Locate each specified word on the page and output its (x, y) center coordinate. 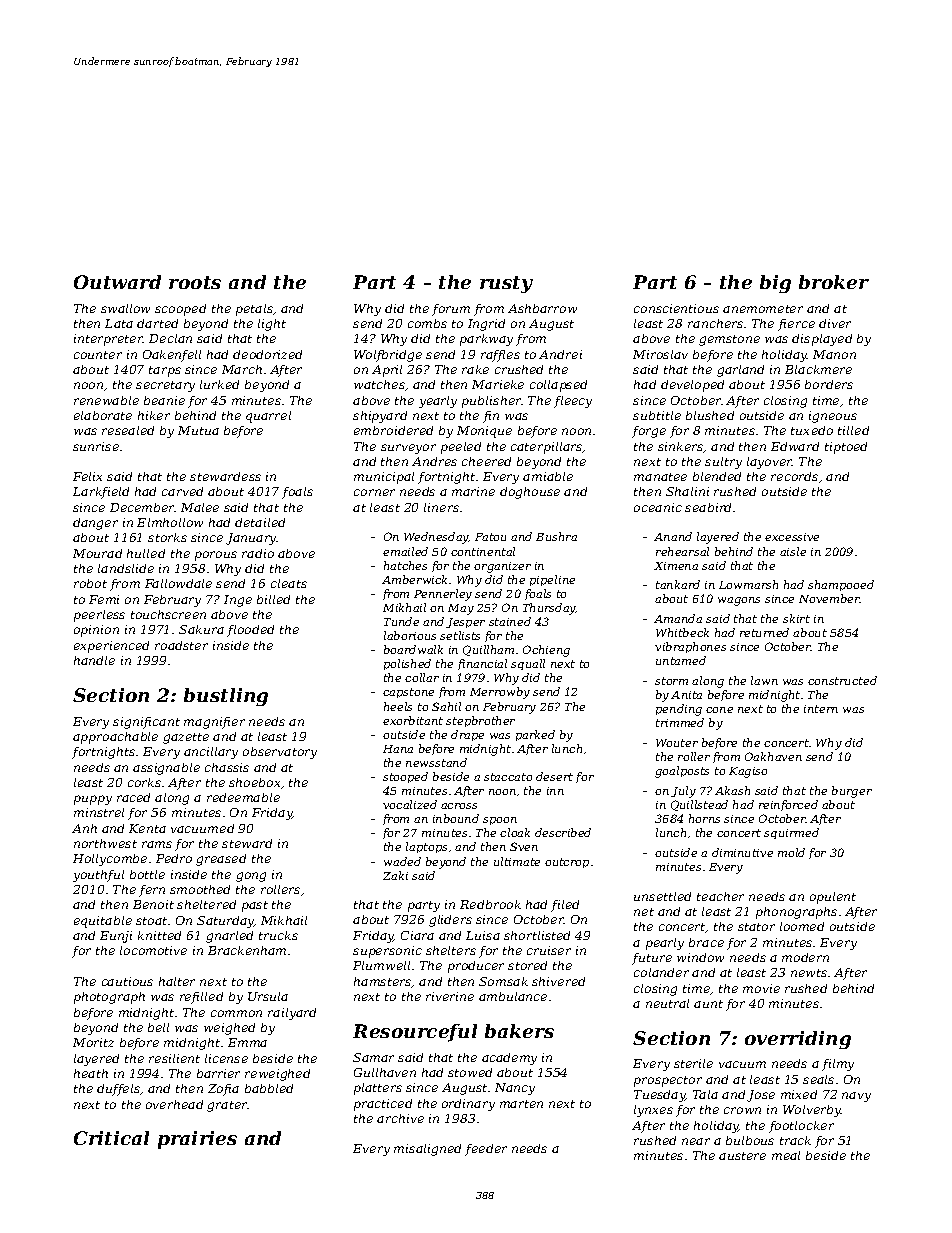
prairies (197, 1140)
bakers (519, 1031)
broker (834, 282)
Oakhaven (773, 756)
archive (400, 1118)
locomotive (153, 950)
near (696, 1141)
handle (94, 660)
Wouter (677, 743)
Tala (705, 1094)
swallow (125, 308)
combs (427, 323)
